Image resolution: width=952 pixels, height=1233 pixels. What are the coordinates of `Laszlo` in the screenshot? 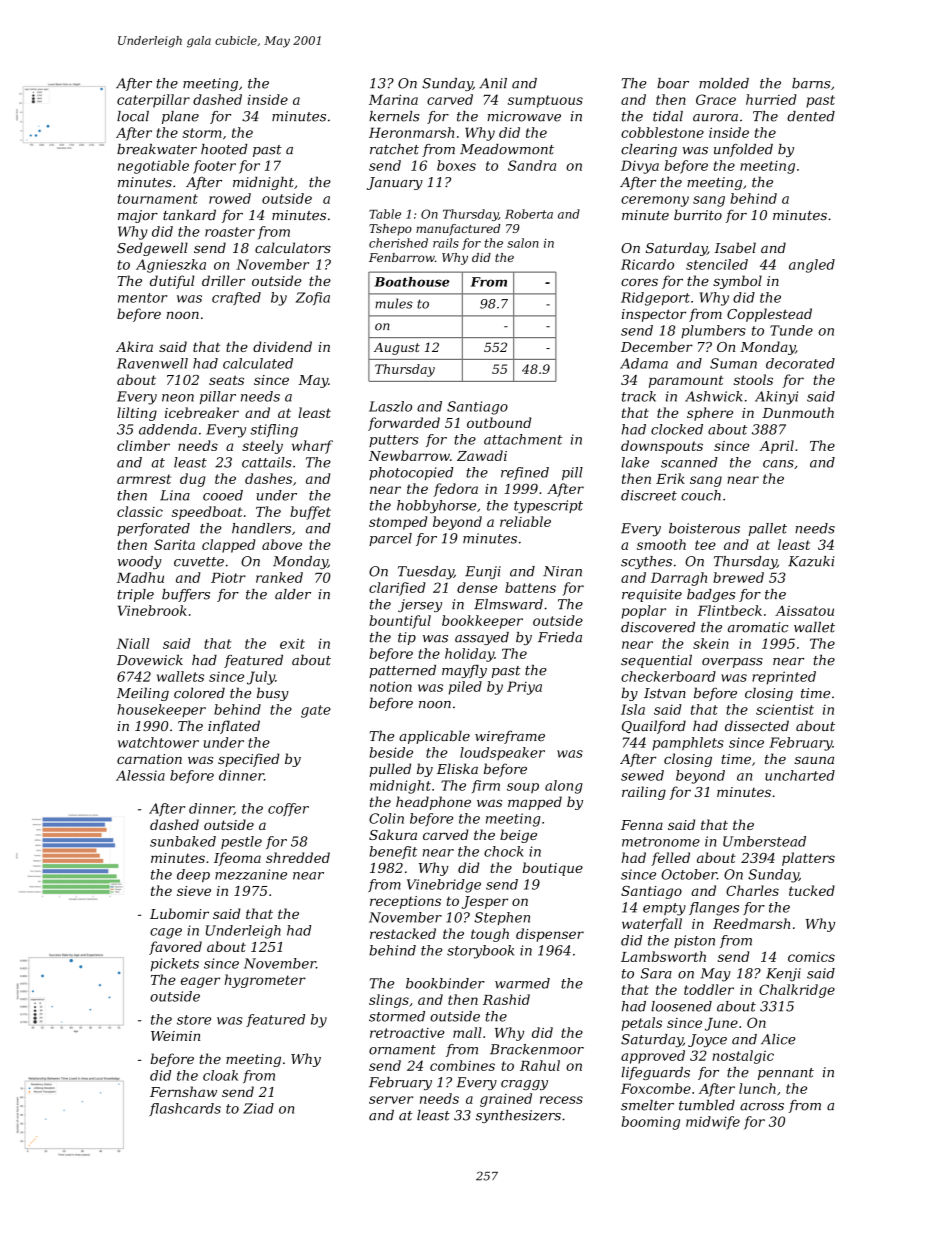 It's located at (390, 406).
